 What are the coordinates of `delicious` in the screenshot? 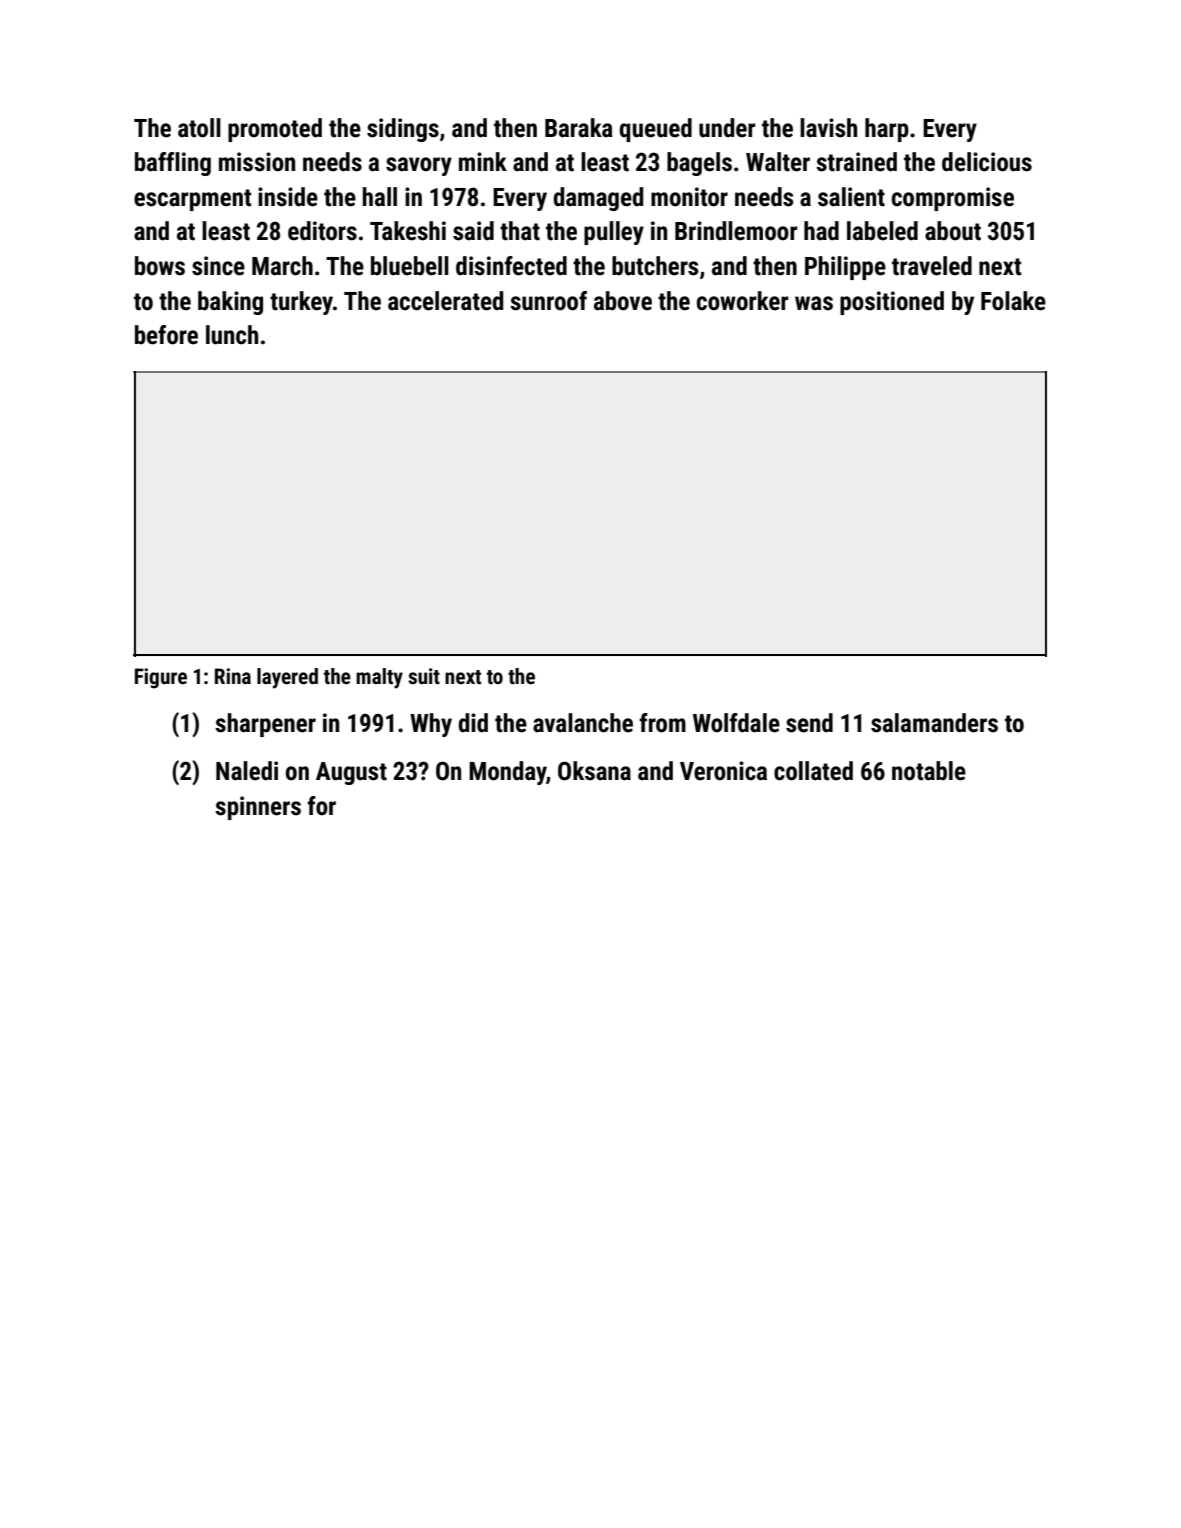 It's located at (987, 162).
